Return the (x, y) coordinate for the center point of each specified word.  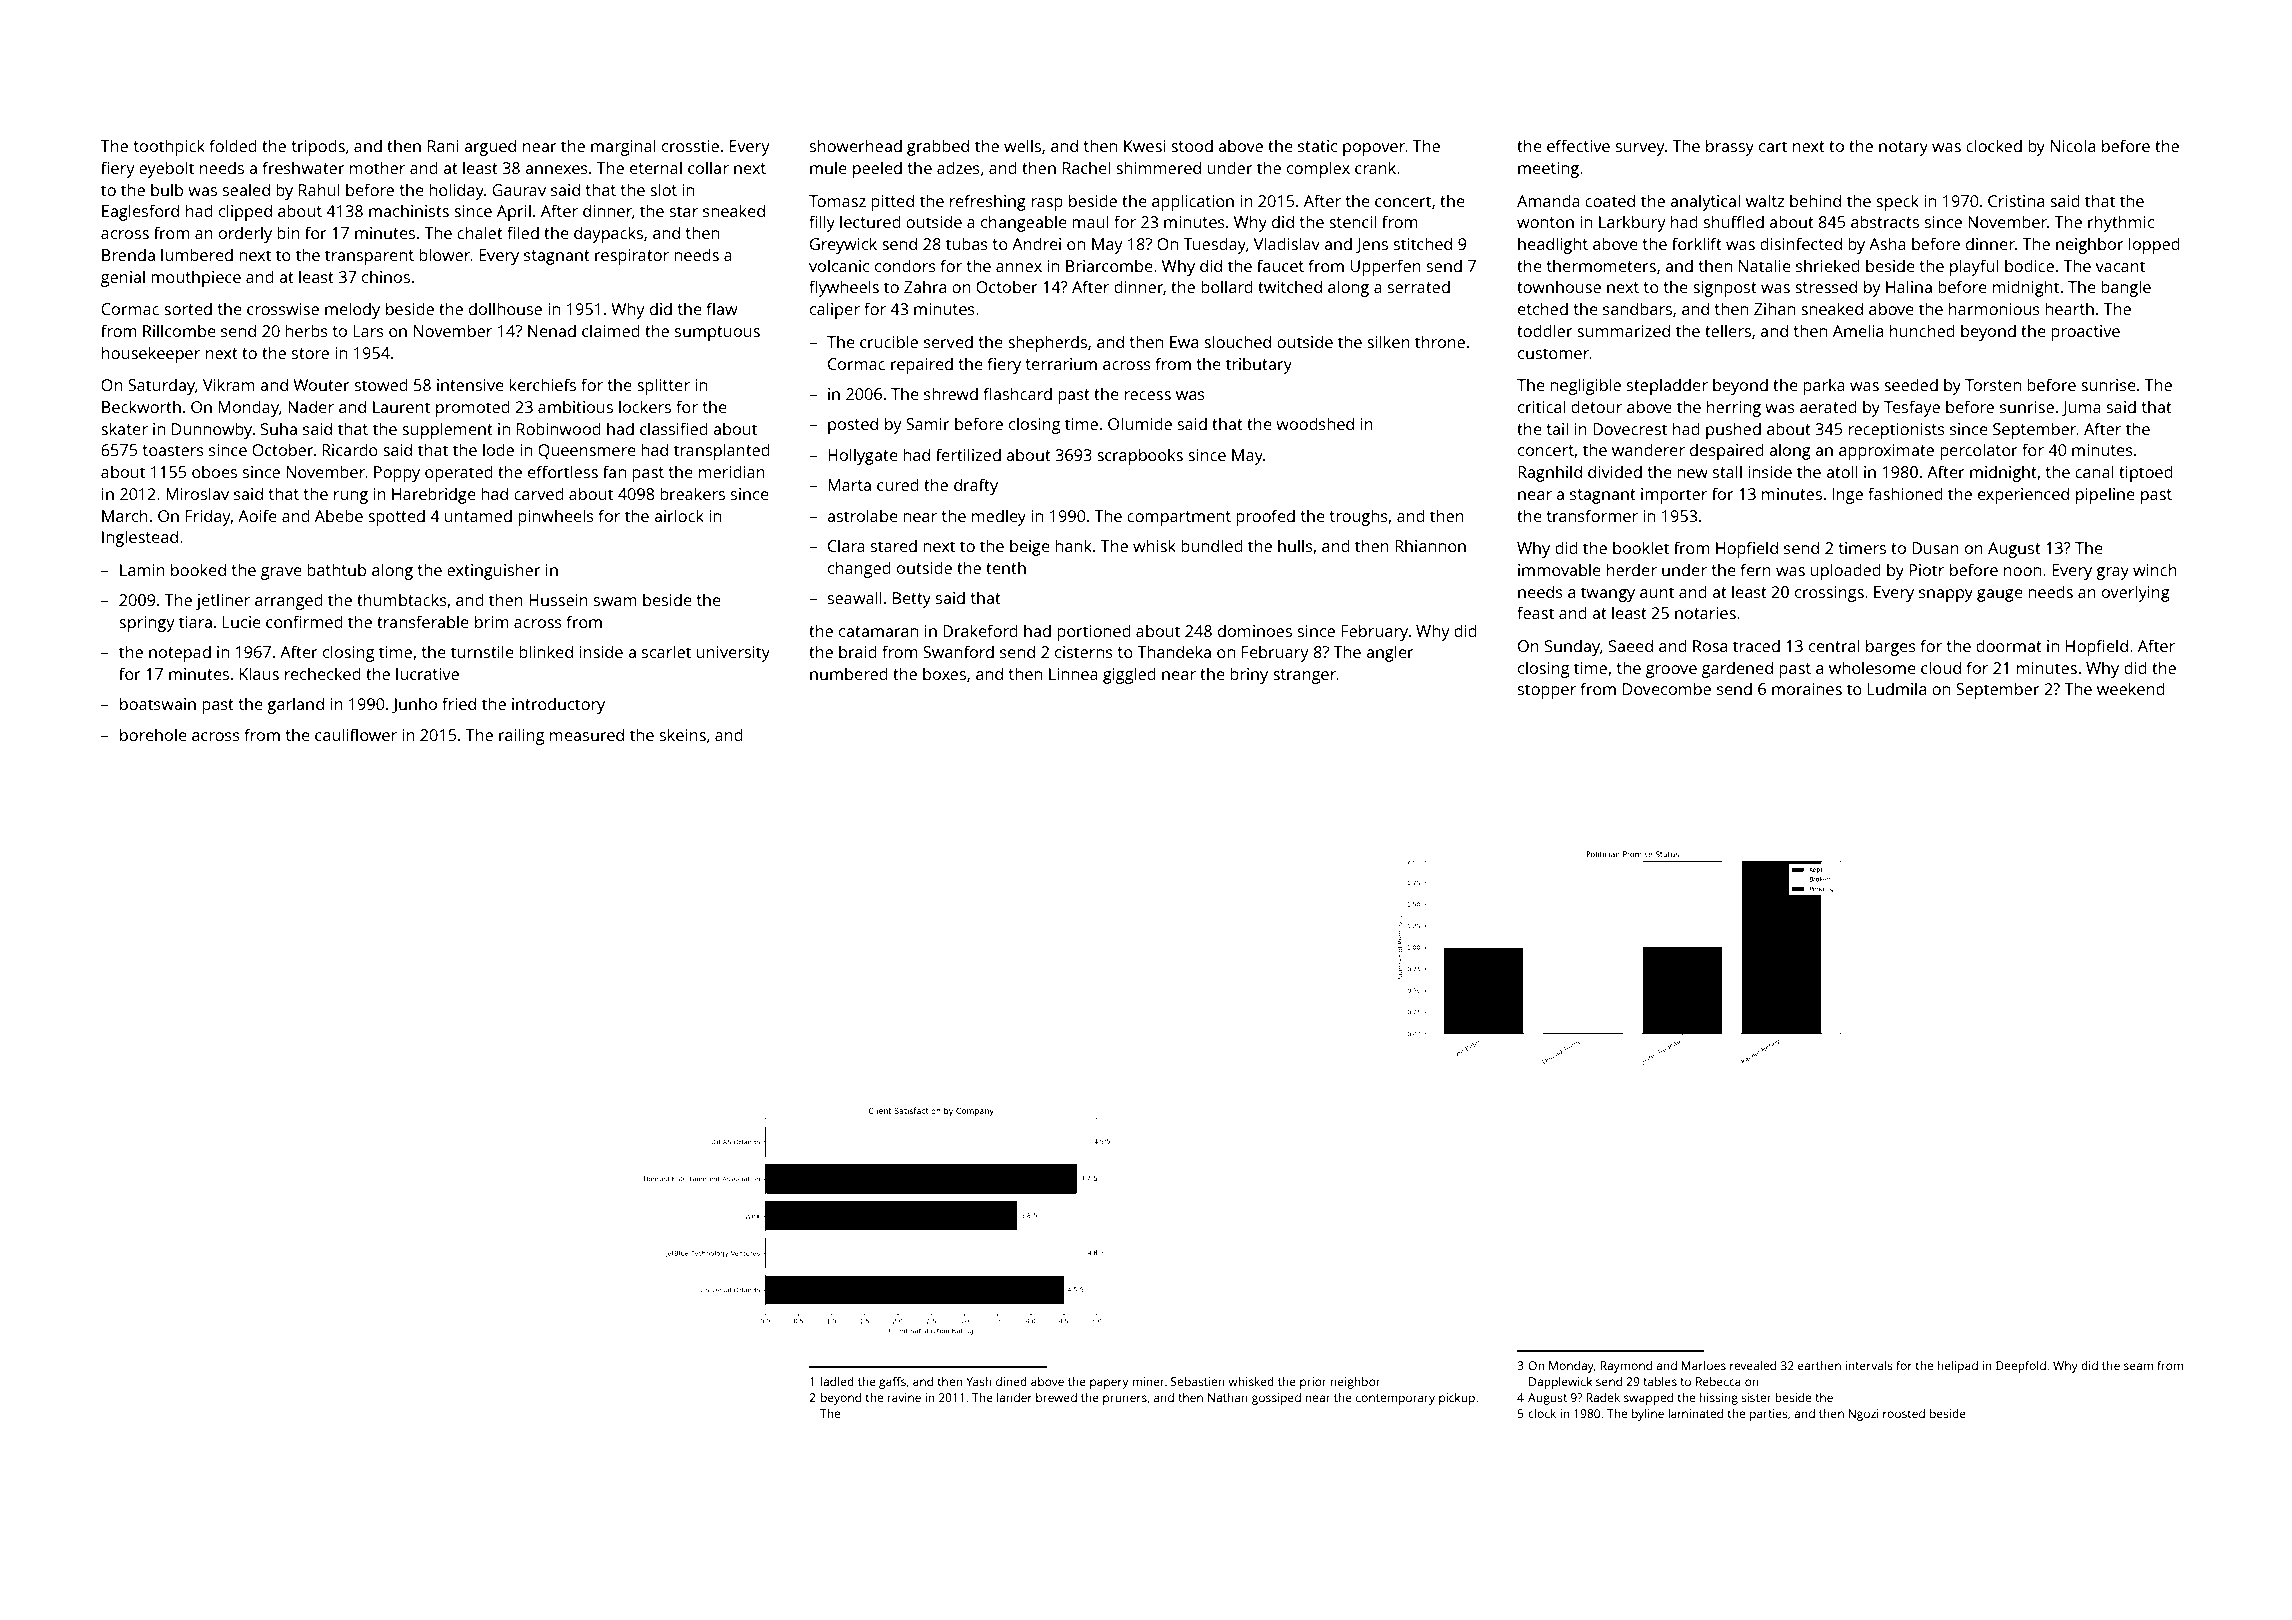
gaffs (892, 1383)
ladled (837, 1381)
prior (1313, 1383)
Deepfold (2021, 1367)
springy (147, 624)
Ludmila (1897, 688)
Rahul (319, 189)
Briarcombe (1109, 265)
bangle (2126, 288)
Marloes (1704, 1365)
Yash (979, 1381)
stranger (1304, 676)
